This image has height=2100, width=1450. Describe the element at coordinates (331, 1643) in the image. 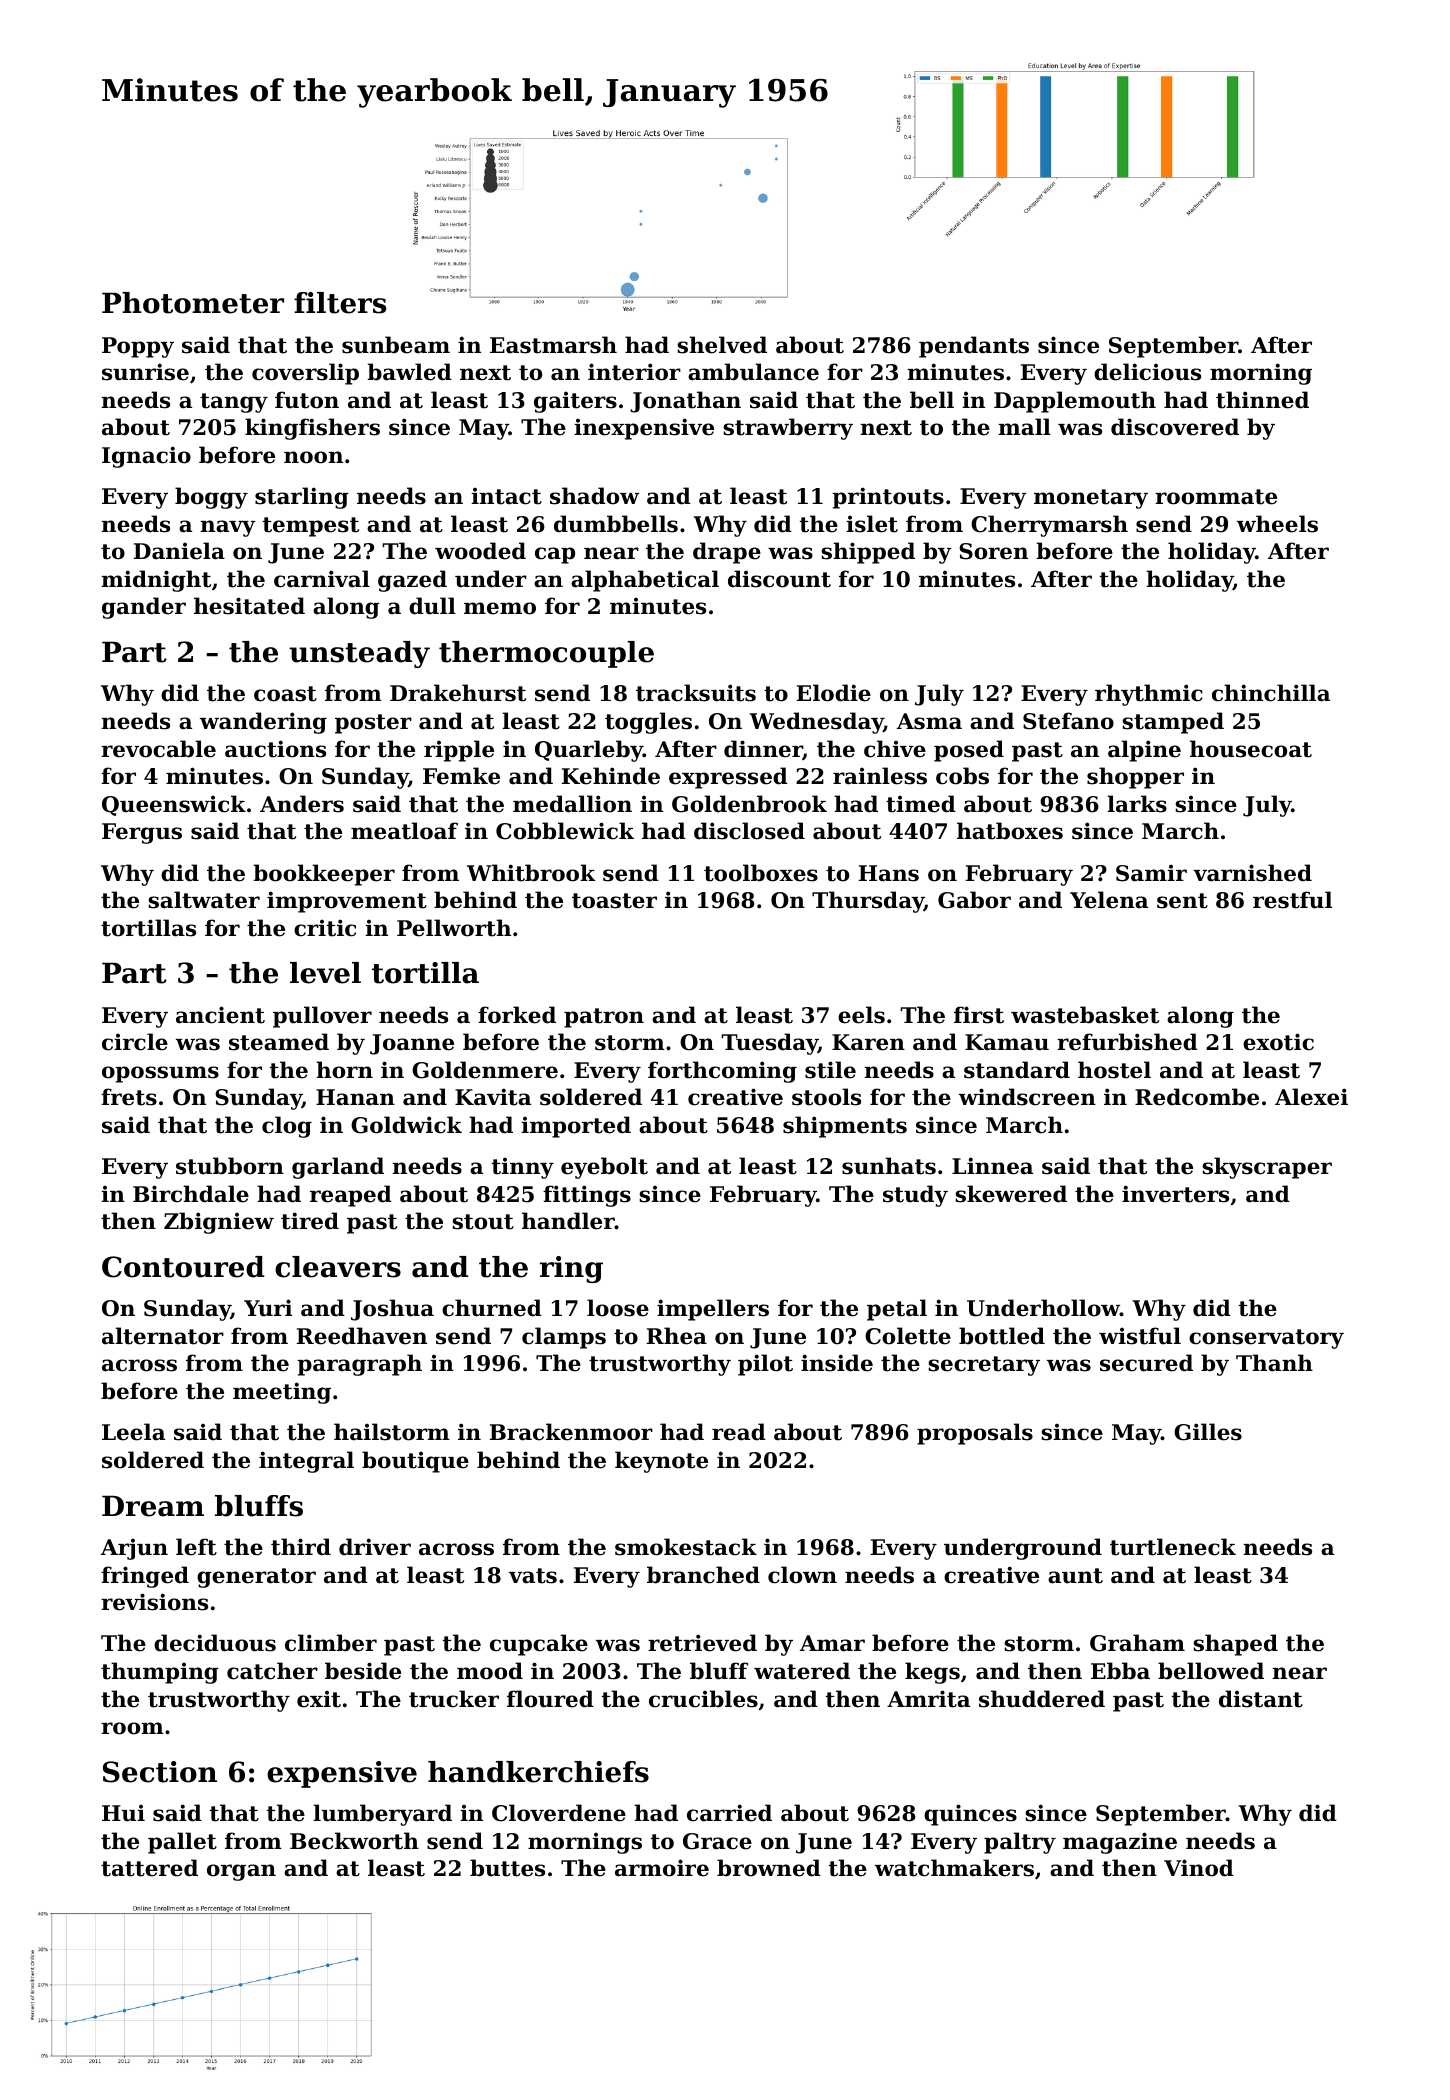

I see `climber` at that location.
